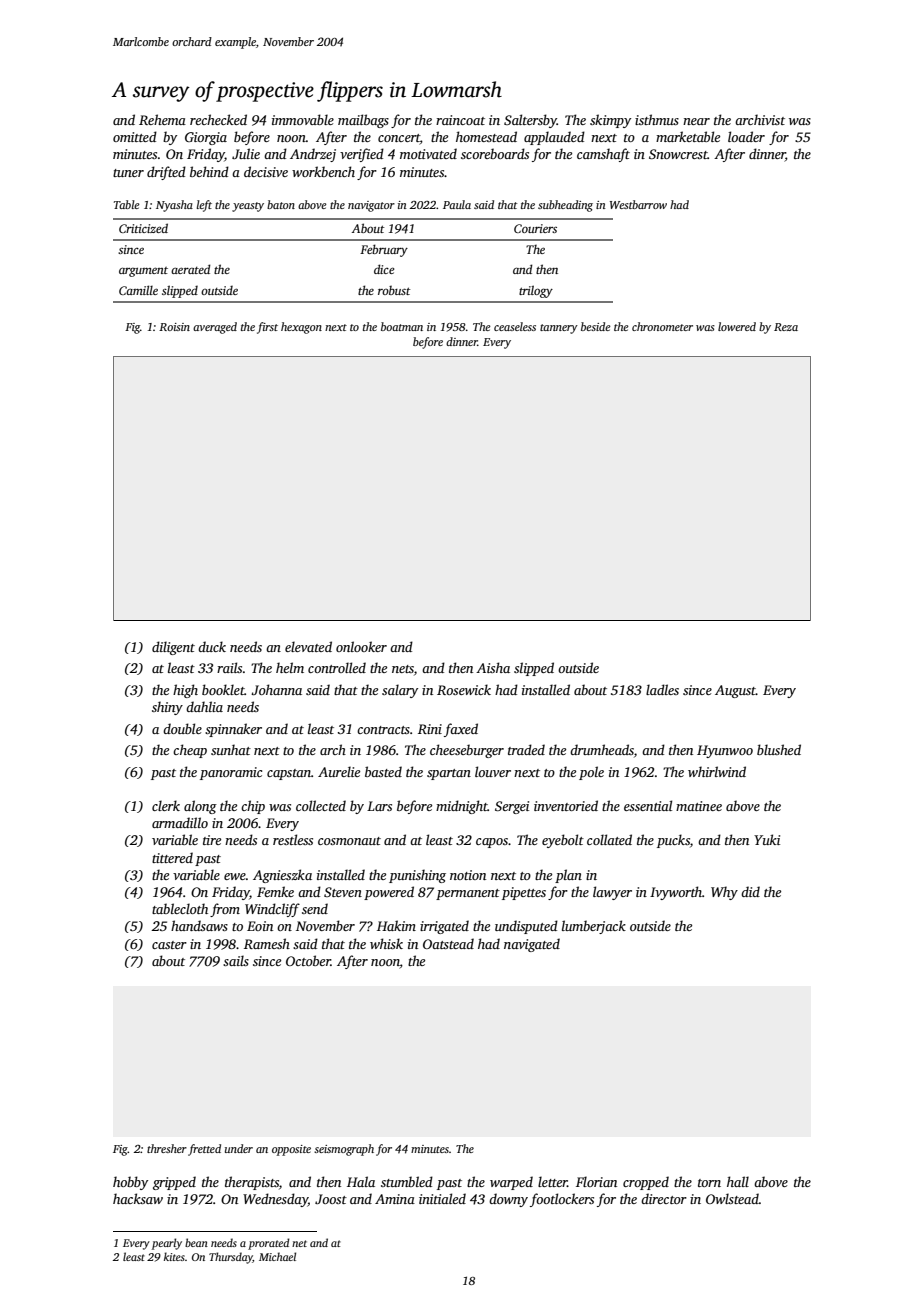 The width and height of the document is (924, 1308). I want to click on Couriers, so click(535, 228).
